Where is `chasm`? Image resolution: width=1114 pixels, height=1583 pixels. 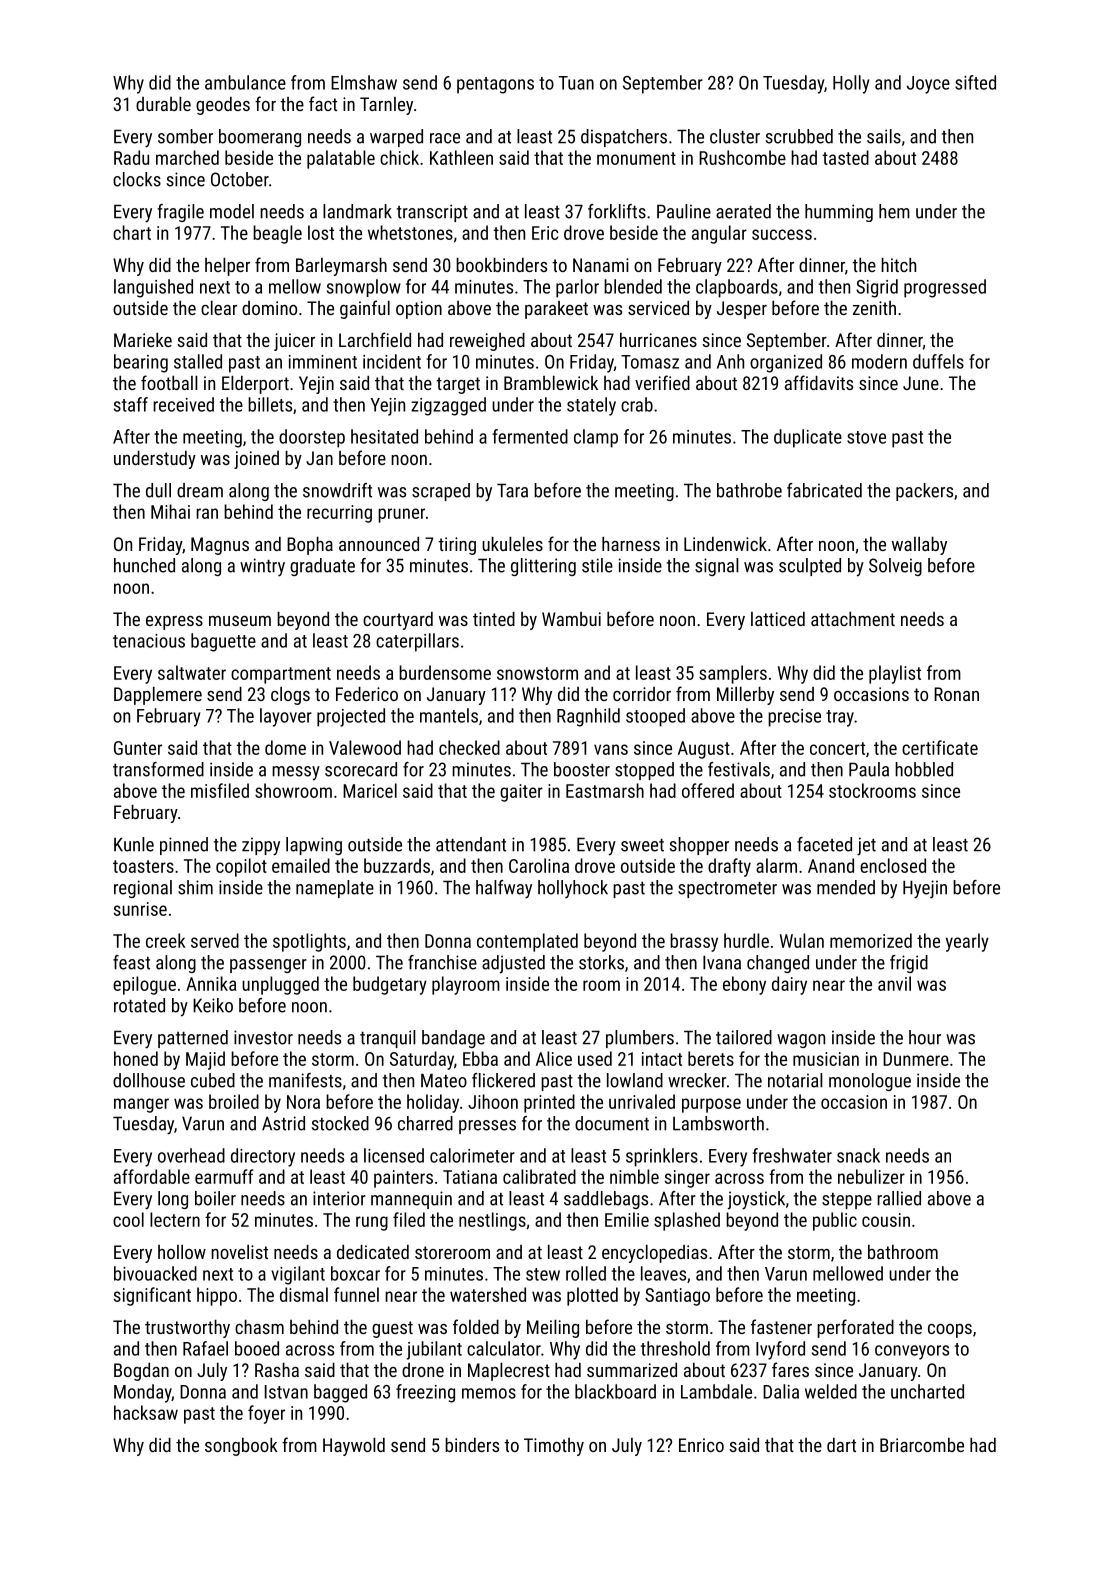 chasm is located at coordinates (259, 1327).
